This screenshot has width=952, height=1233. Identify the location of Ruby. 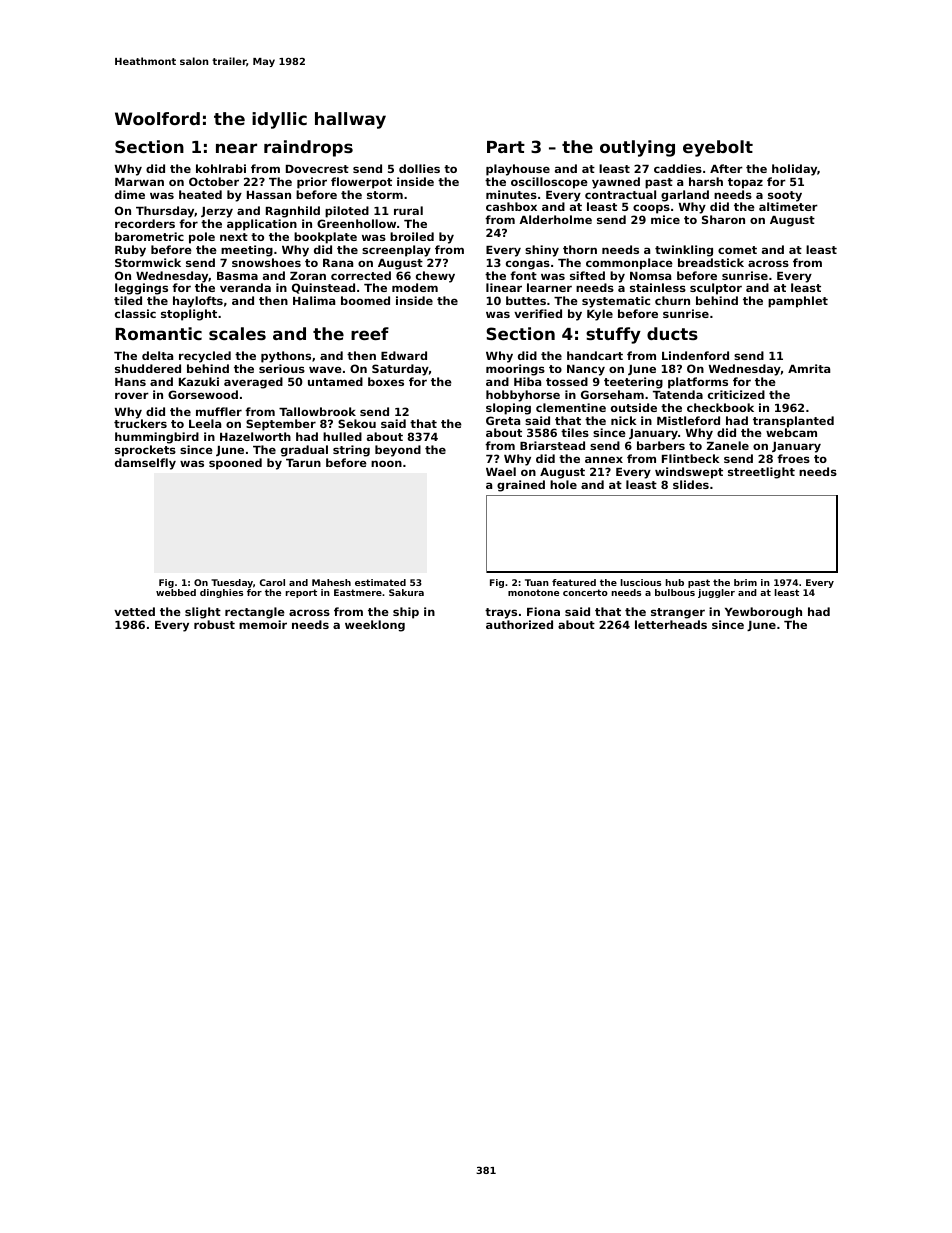
(130, 251).
